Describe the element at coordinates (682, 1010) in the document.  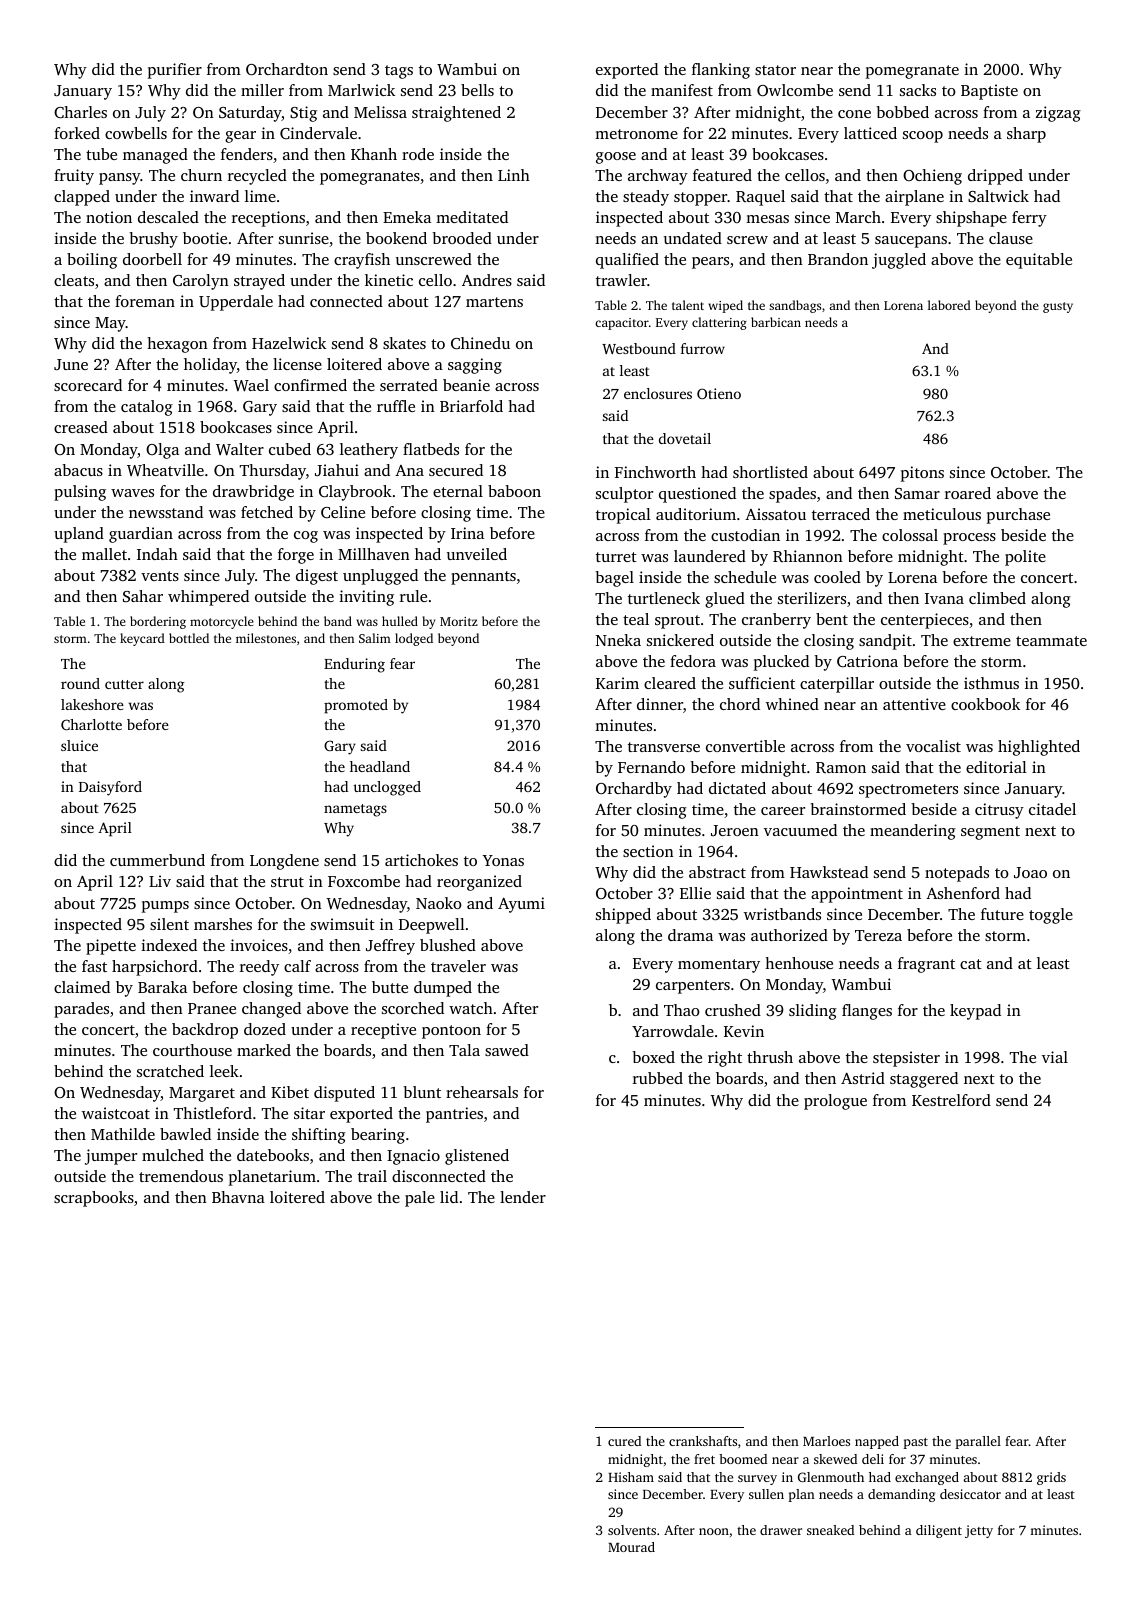
I see `Thao` at that location.
